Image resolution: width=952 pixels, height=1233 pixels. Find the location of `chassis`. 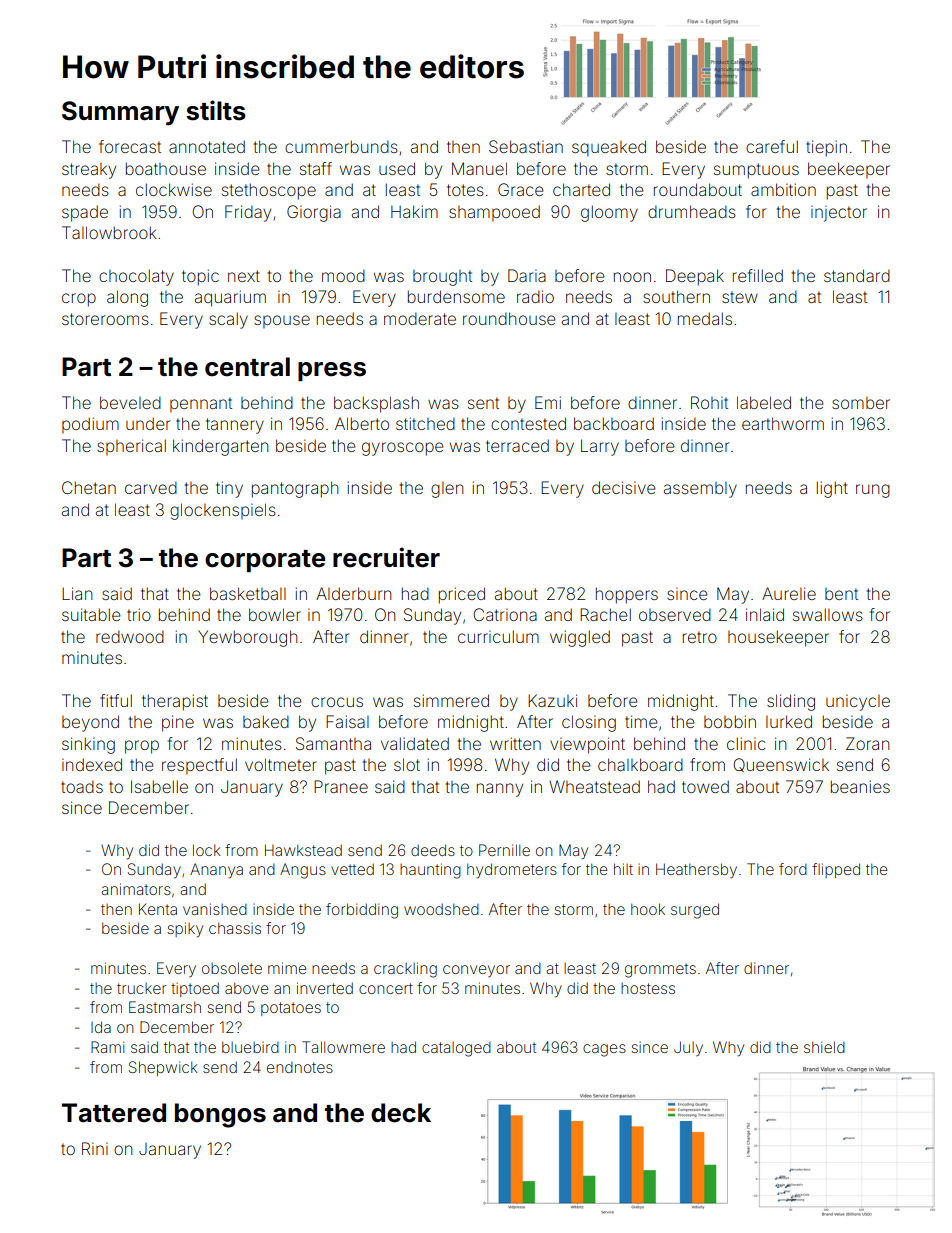

chassis is located at coordinates (235, 928).
